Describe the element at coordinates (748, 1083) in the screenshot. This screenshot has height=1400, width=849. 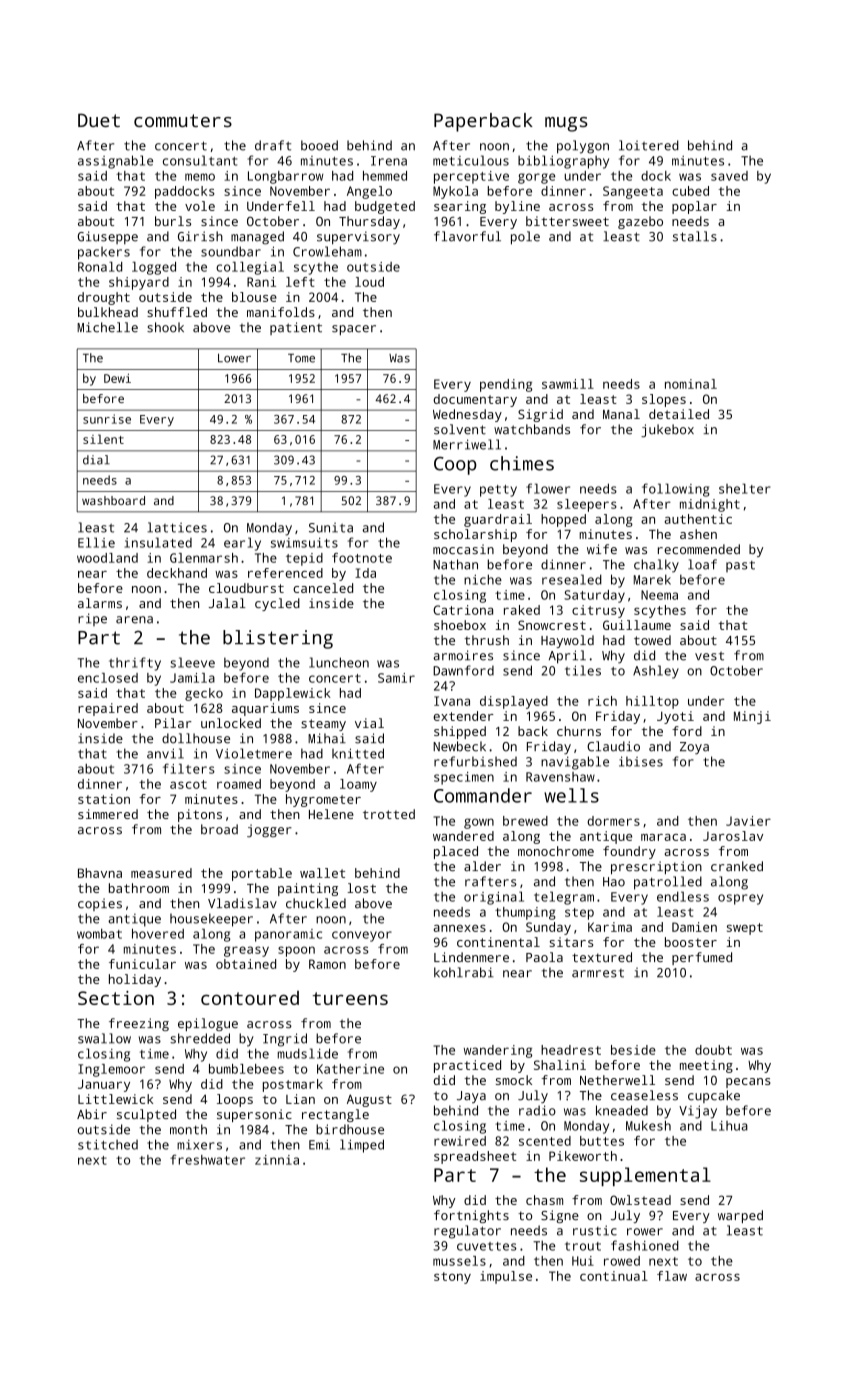
I see `pecans` at that location.
